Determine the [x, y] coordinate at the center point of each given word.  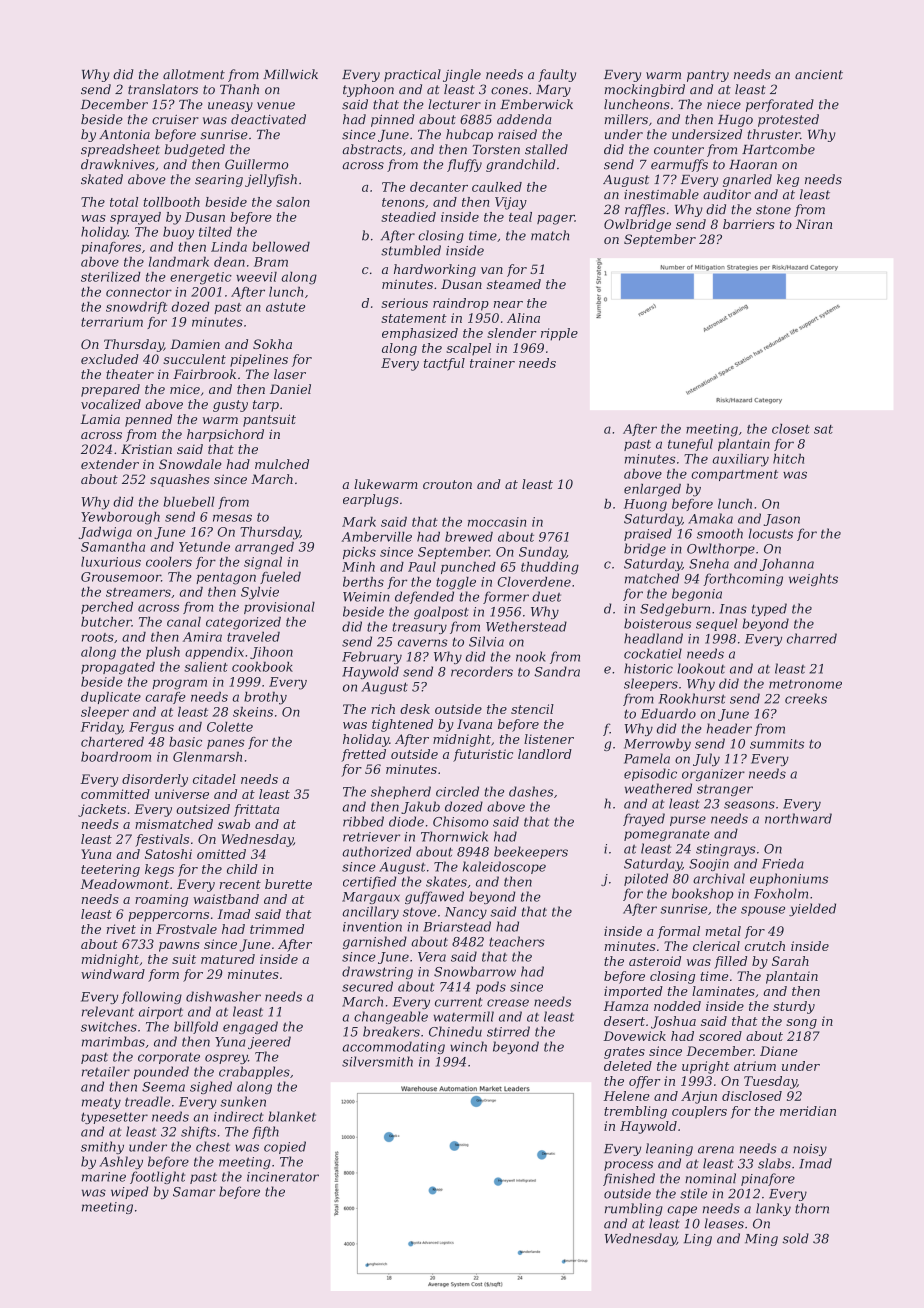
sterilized [111, 277]
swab [234, 824]
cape [682, 1211]
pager [556, 220]
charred [812, 638]
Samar [194, 1192]
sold [795, 1238]
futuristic [483, 755]
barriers [749, 224]
